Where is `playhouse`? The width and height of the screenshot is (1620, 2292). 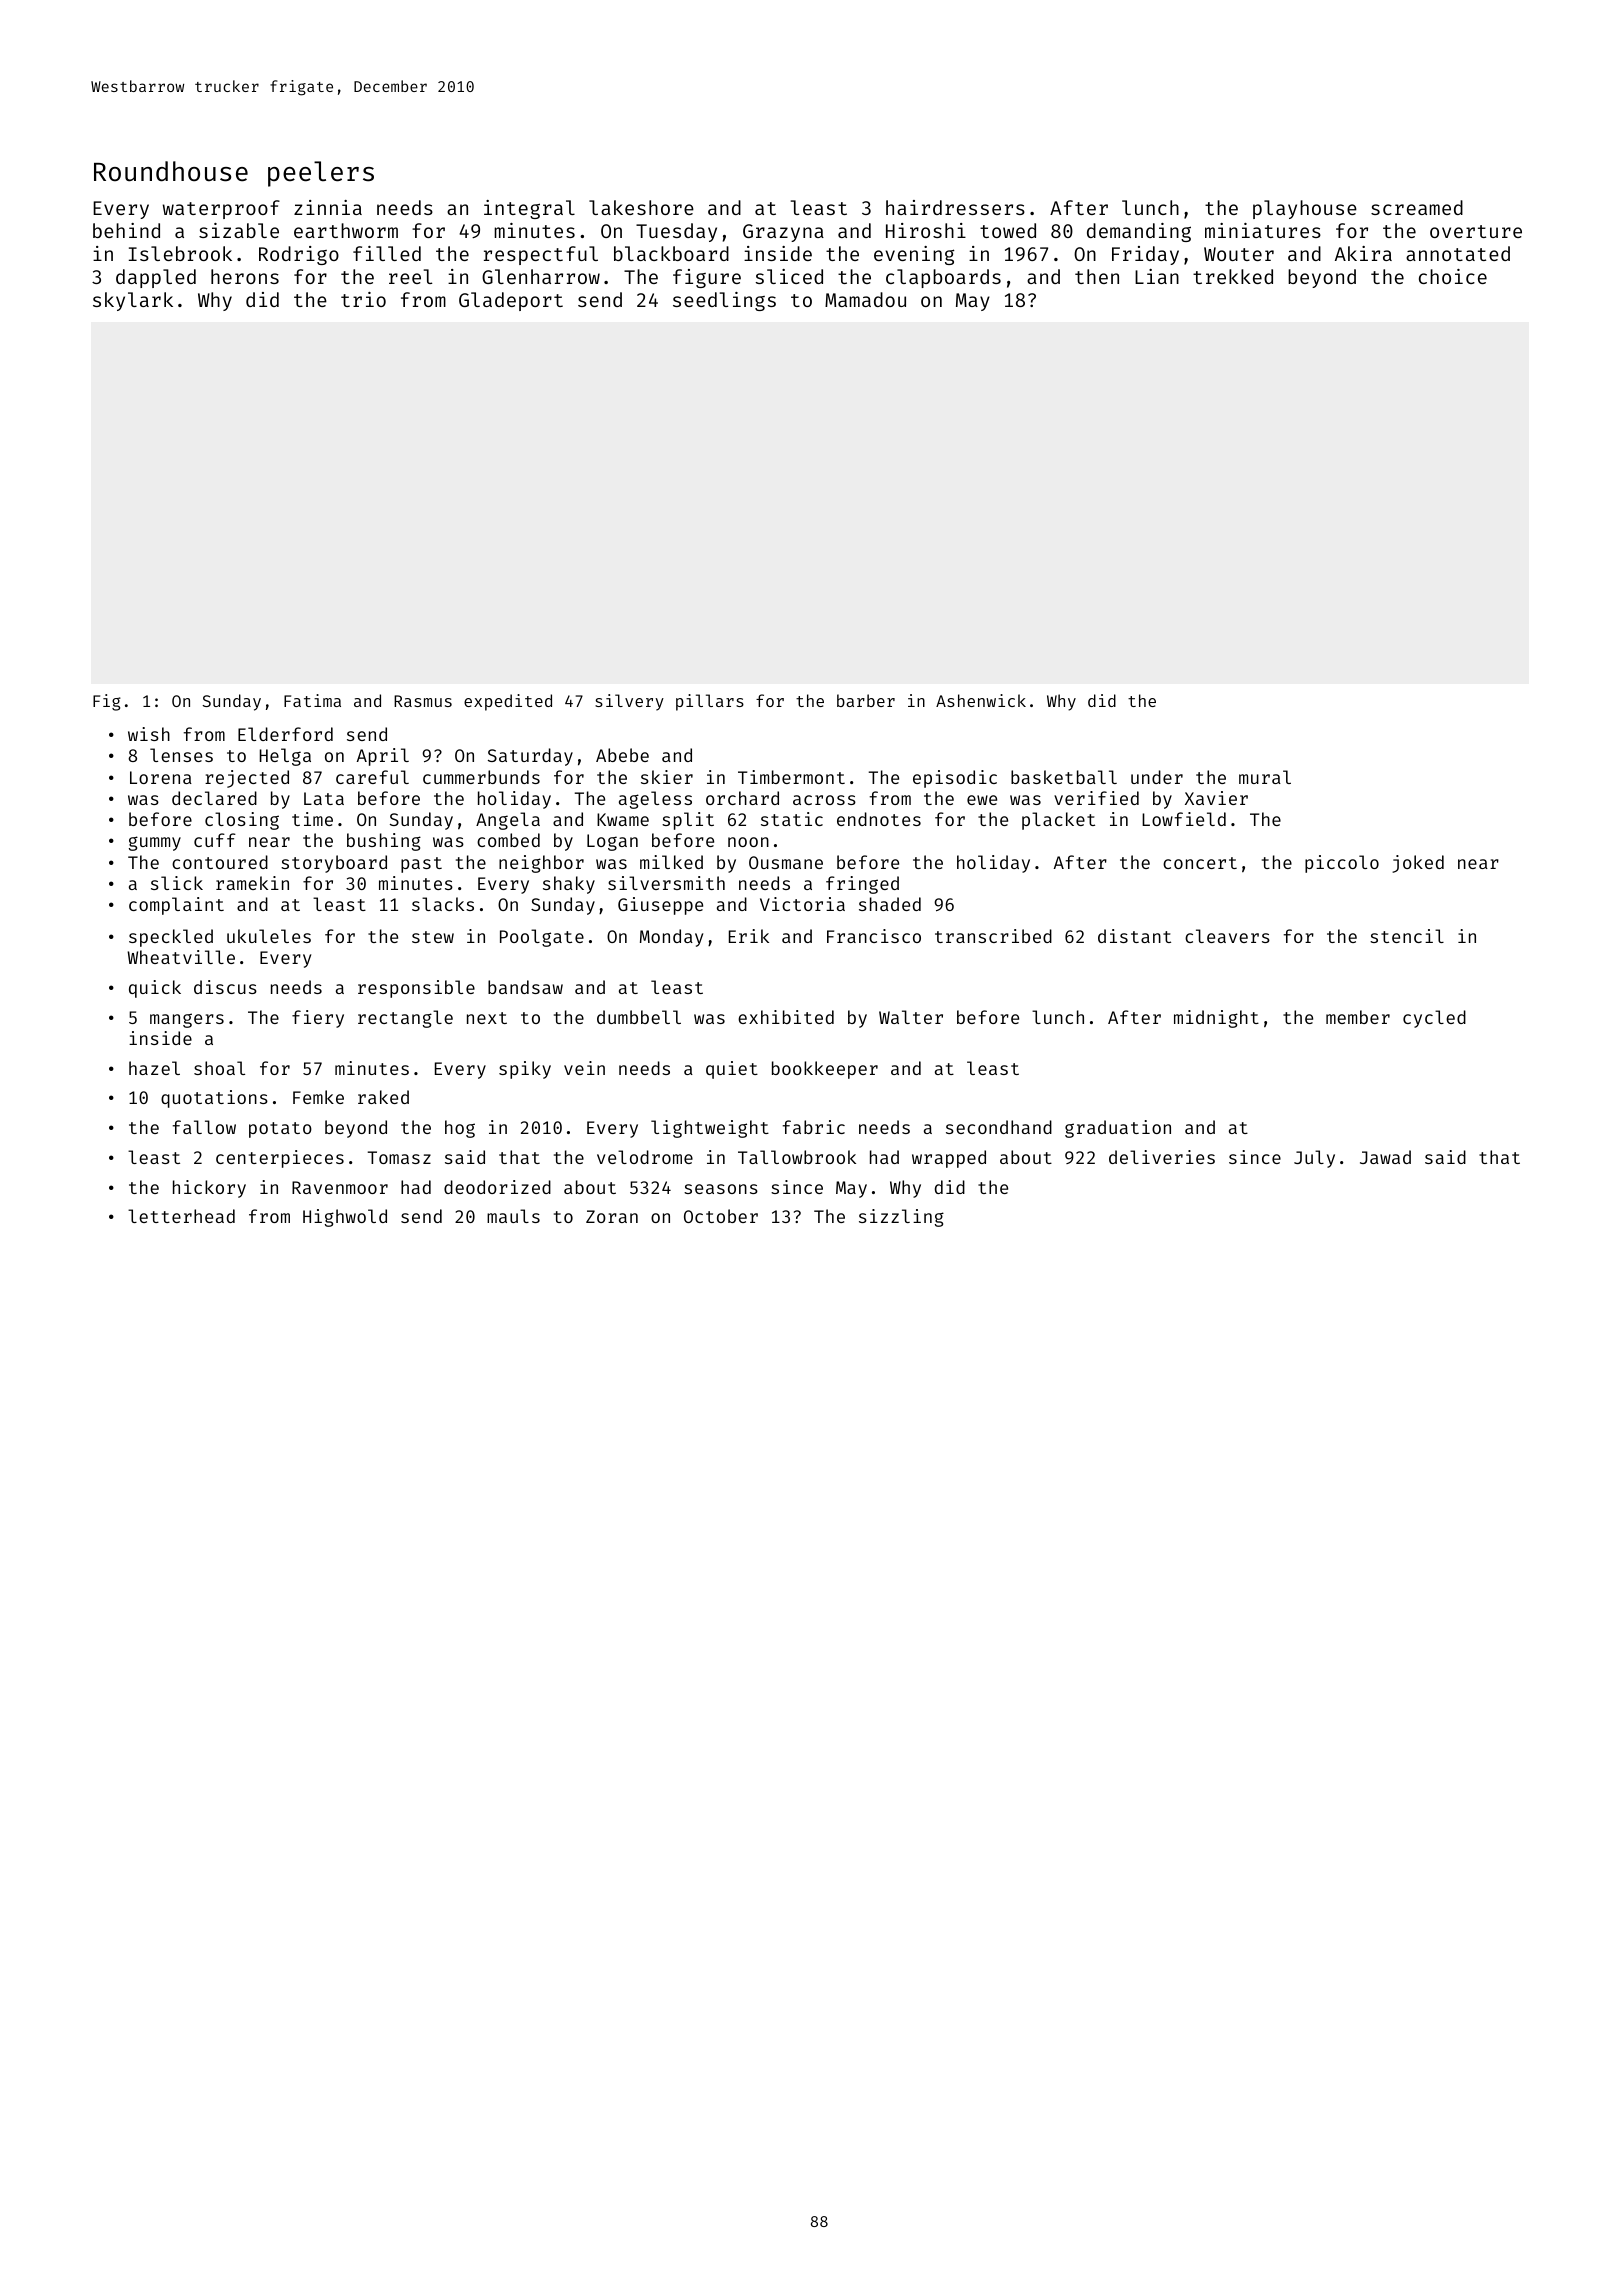
playhouse is located at coordinates (1305, 209).
